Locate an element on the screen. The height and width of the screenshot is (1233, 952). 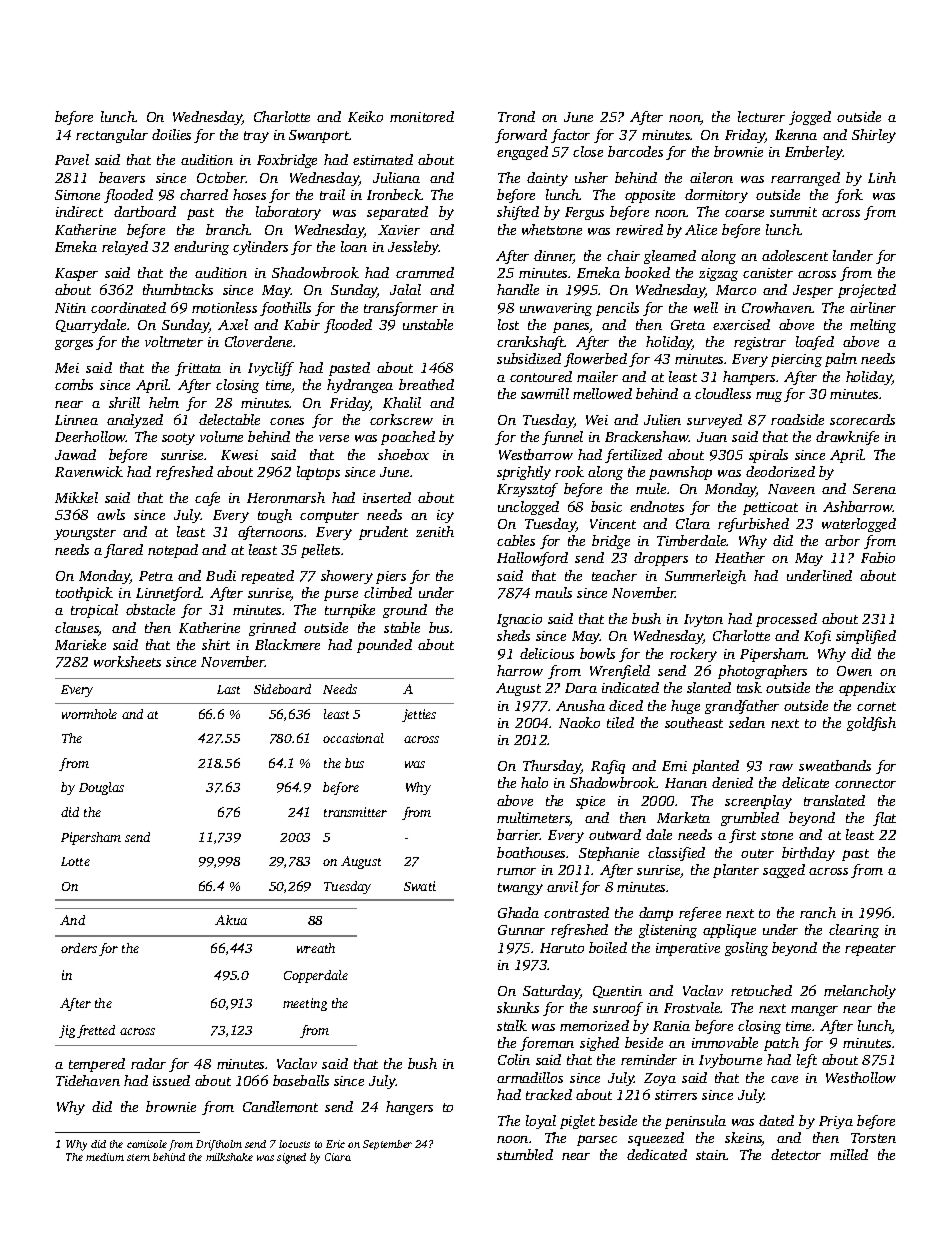
Trond is located at coordinates (516, 116).
